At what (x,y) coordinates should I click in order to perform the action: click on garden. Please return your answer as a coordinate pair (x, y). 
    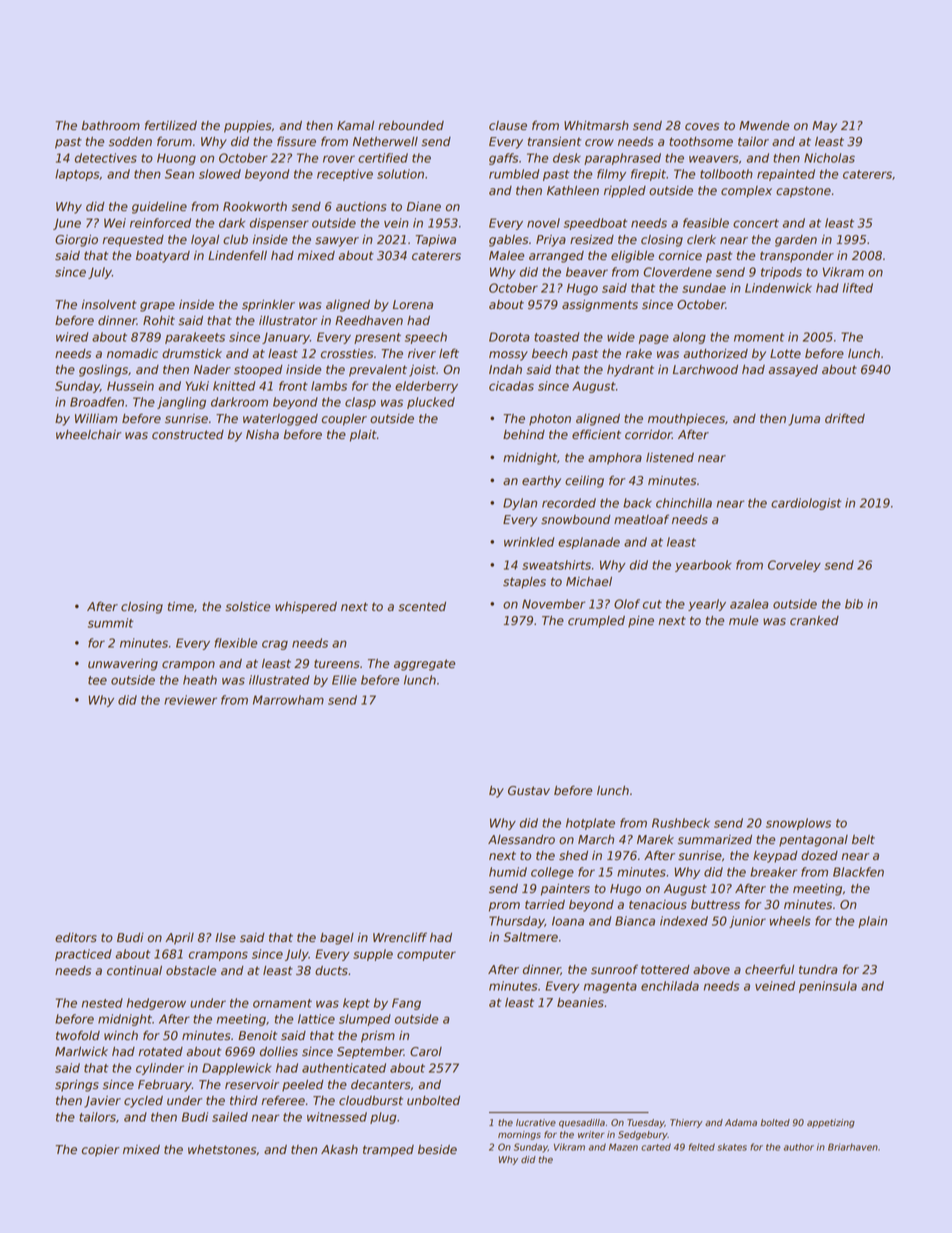
    Looking at the image, I should click on (796, 241).
